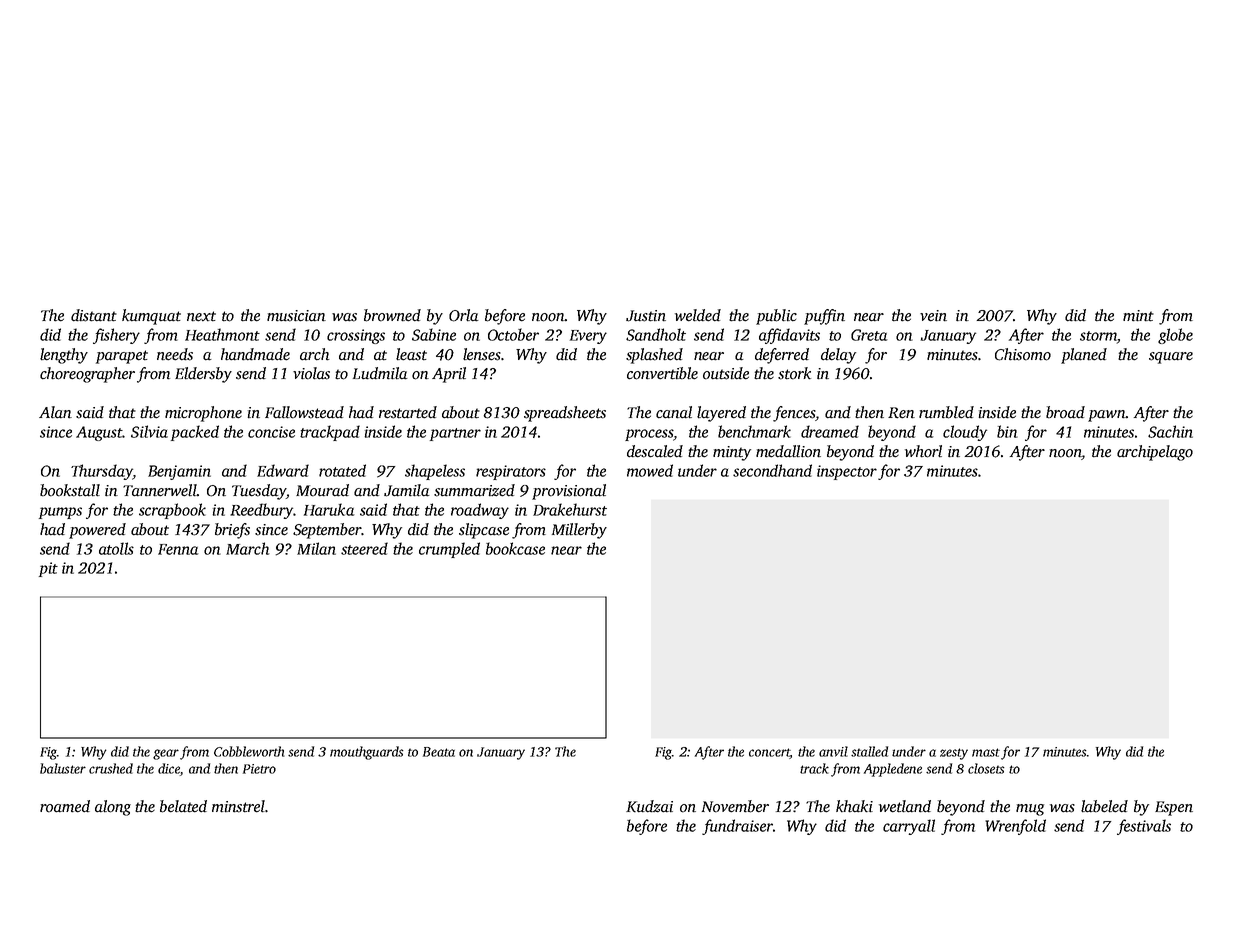 Image resolution: width=1233 pixels, height=952 pixels. What do you see at coordinates (316, 548) in the page?
I see `Milan` at bounding box center [316, 548].
